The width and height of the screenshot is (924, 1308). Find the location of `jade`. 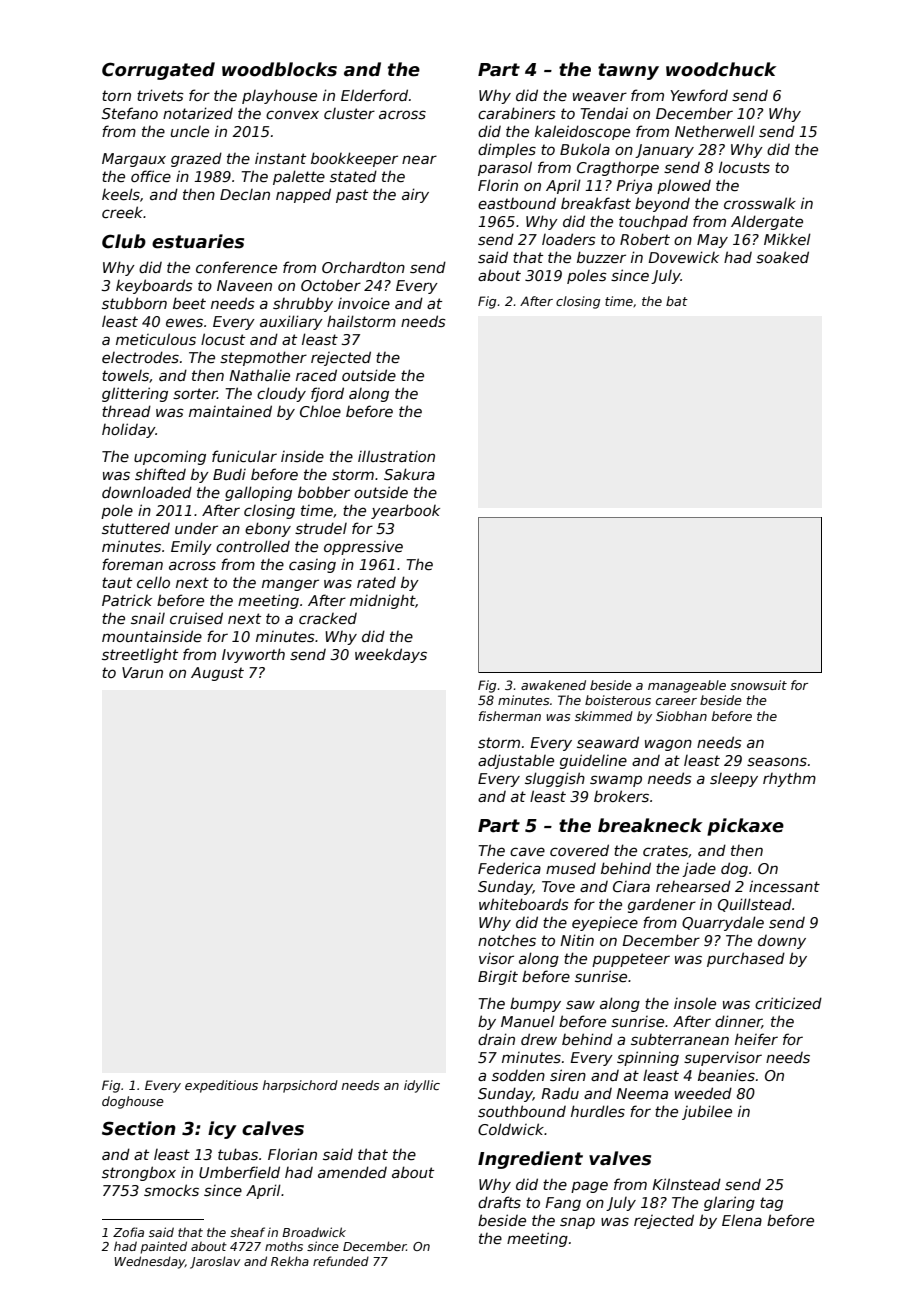

jade is located at coordinates (699, 869).
